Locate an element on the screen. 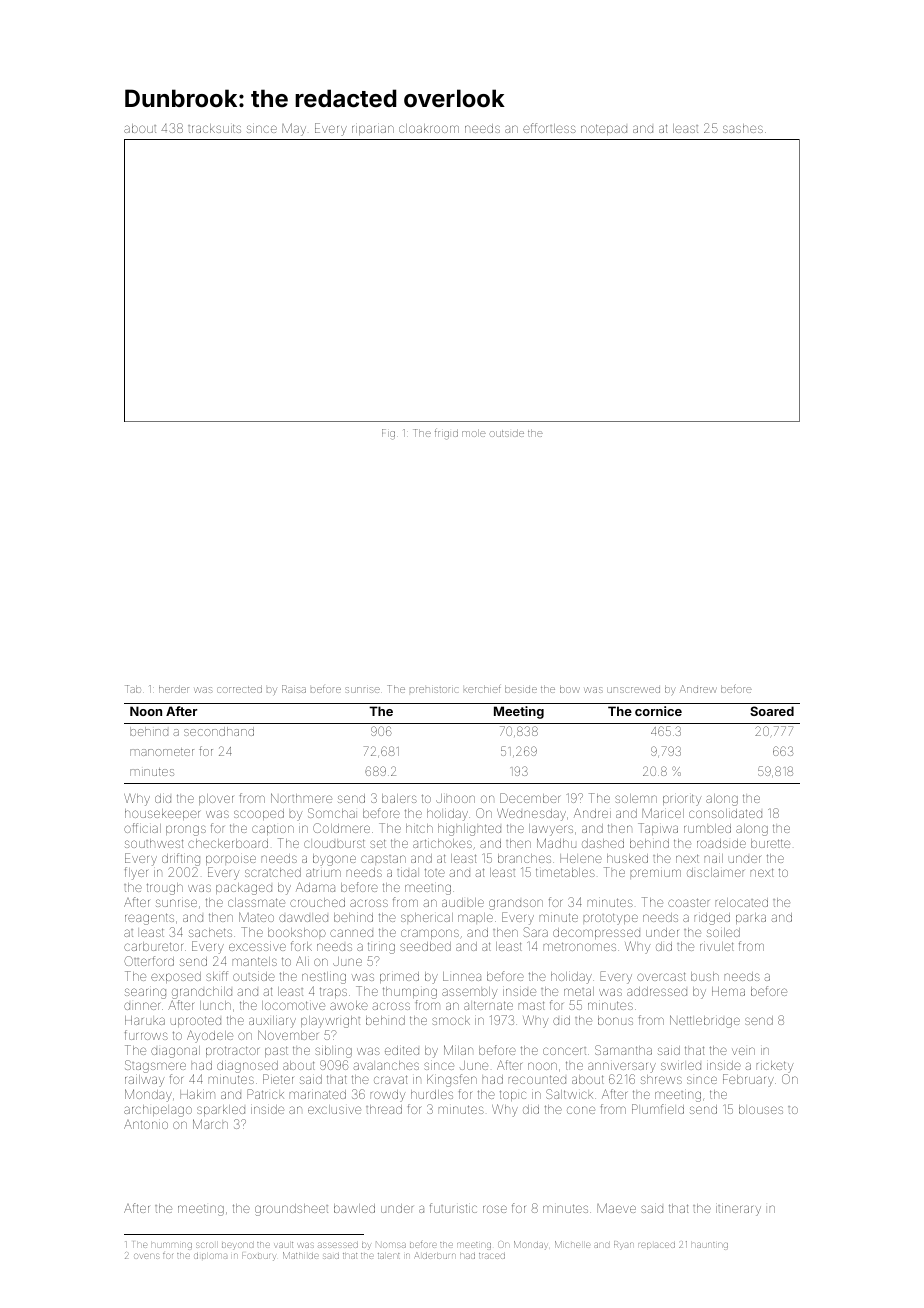 The height and width of the screenshot is (1308, 924). Soared is located at coordinates (772, 711).
